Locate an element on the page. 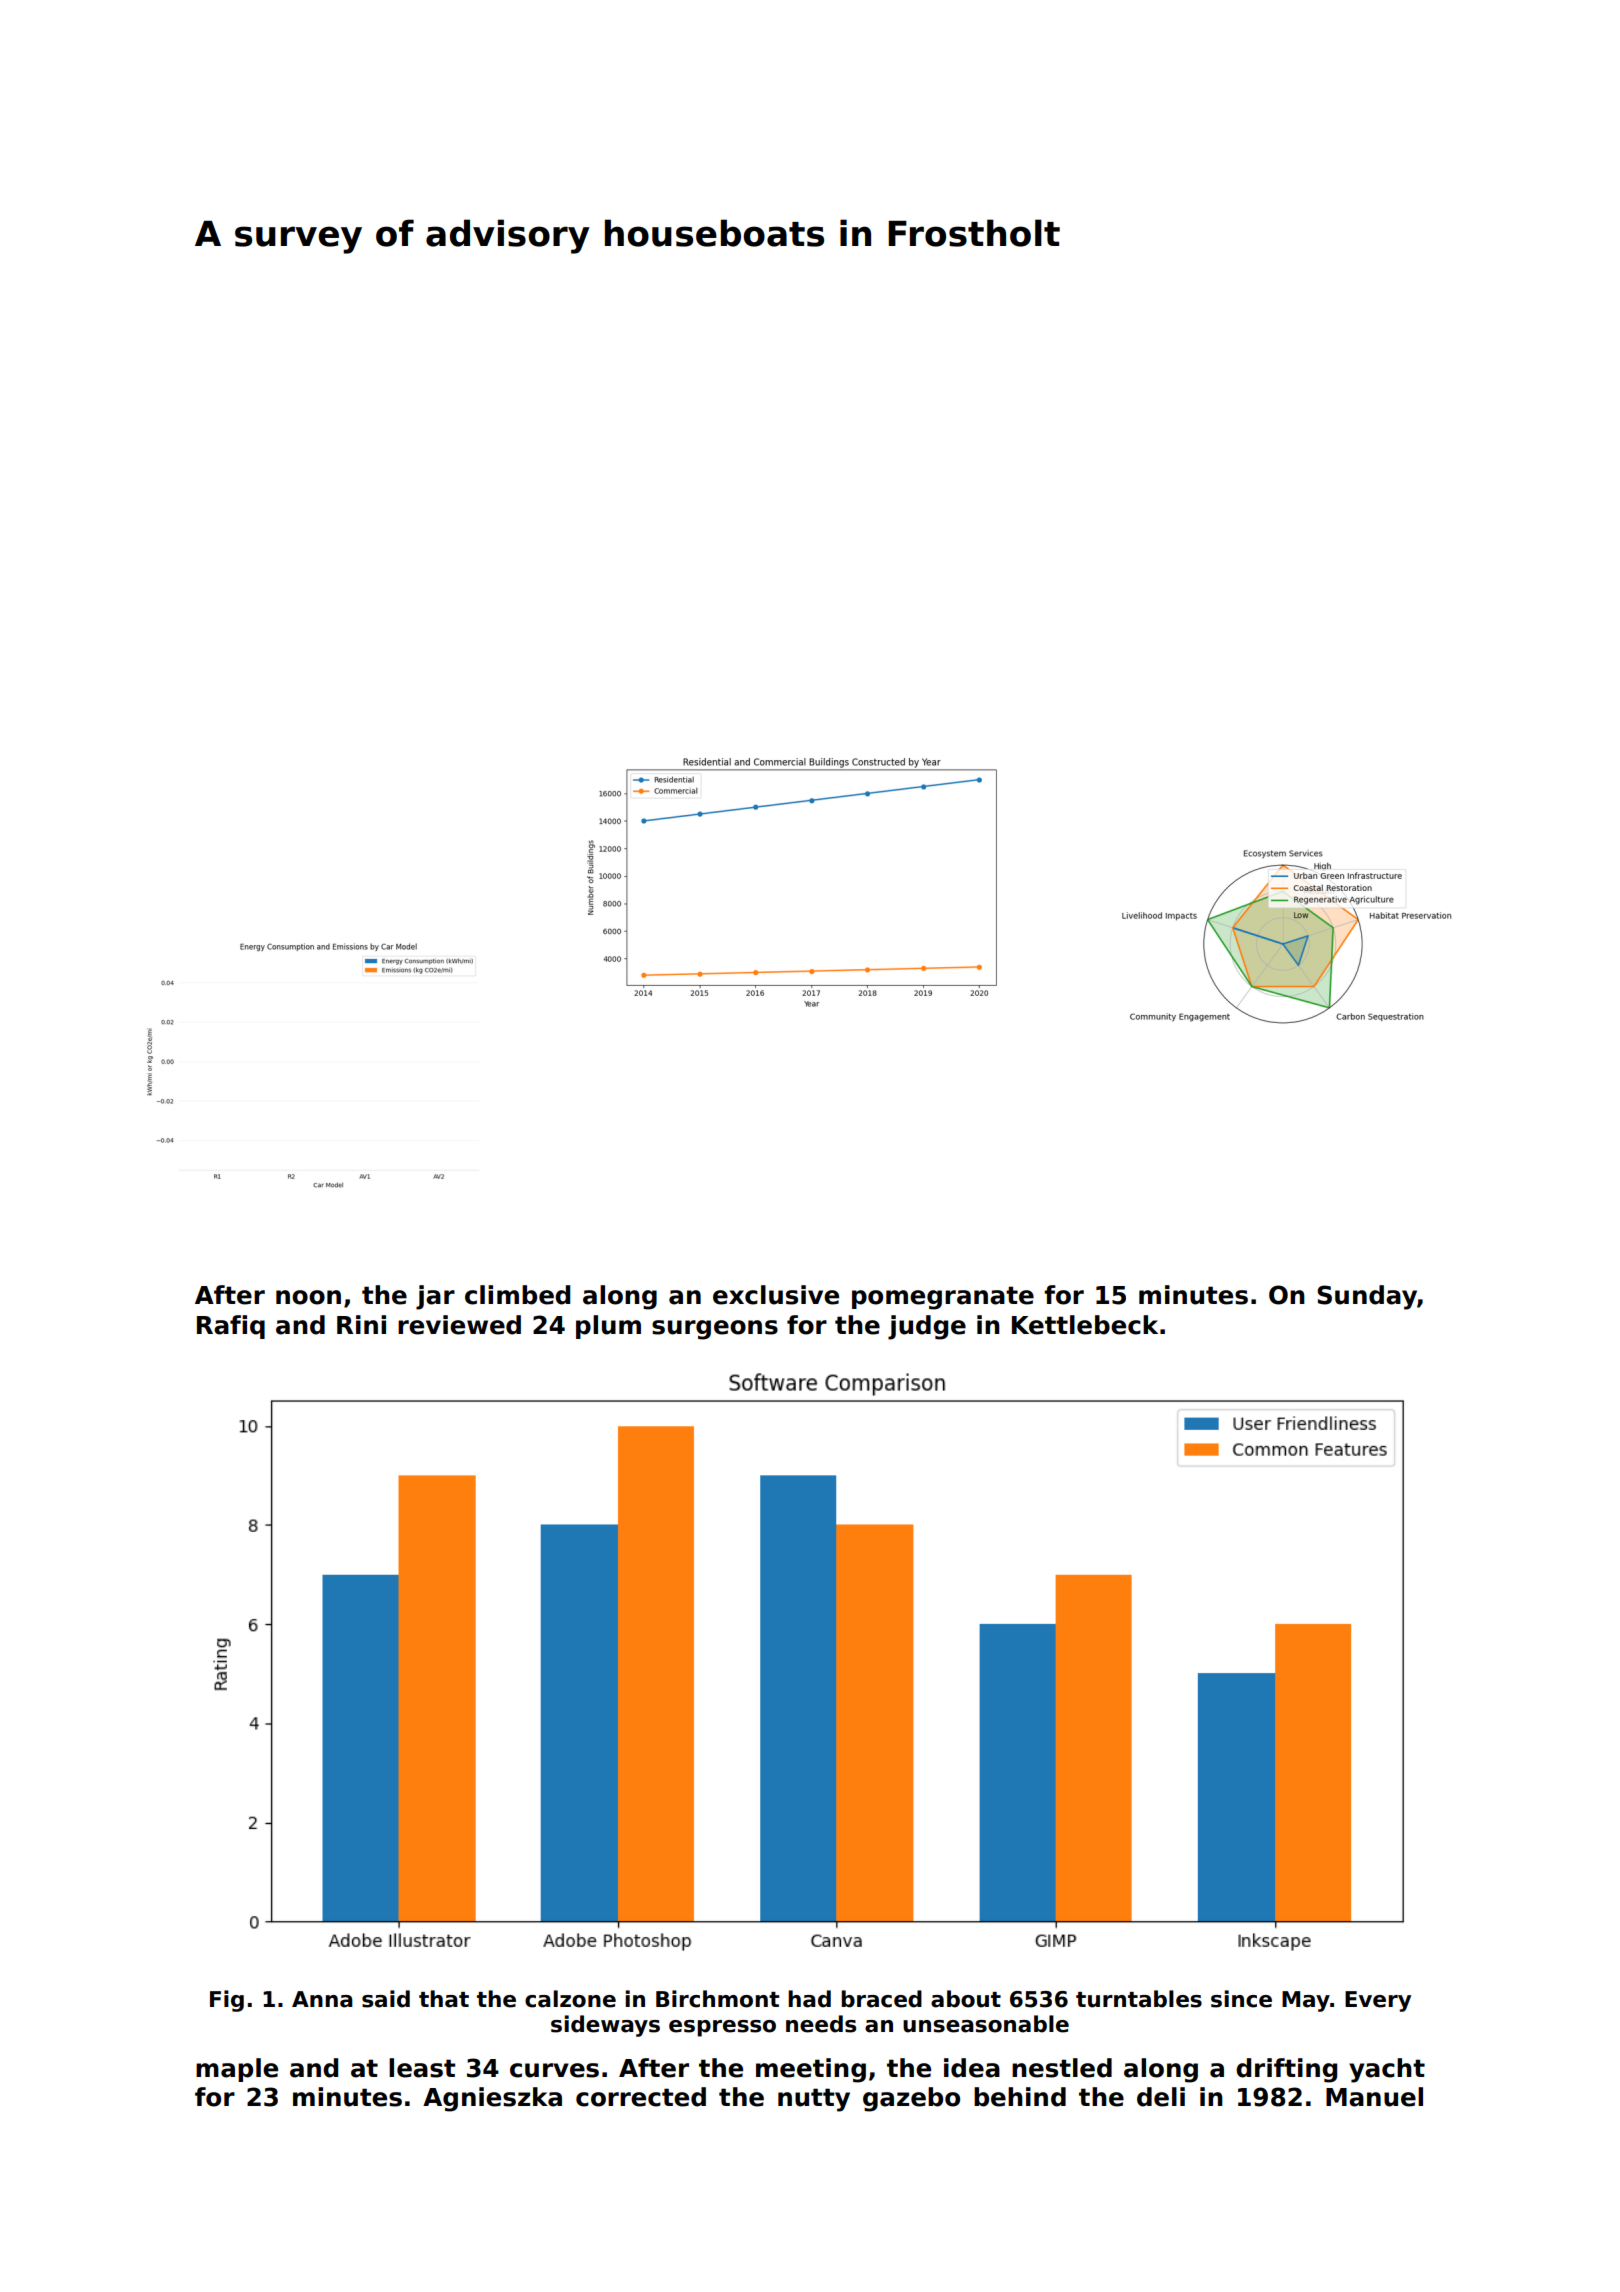 The width and height of the image is (1620, 2292). judge is located at coordinates (927, 1327).
